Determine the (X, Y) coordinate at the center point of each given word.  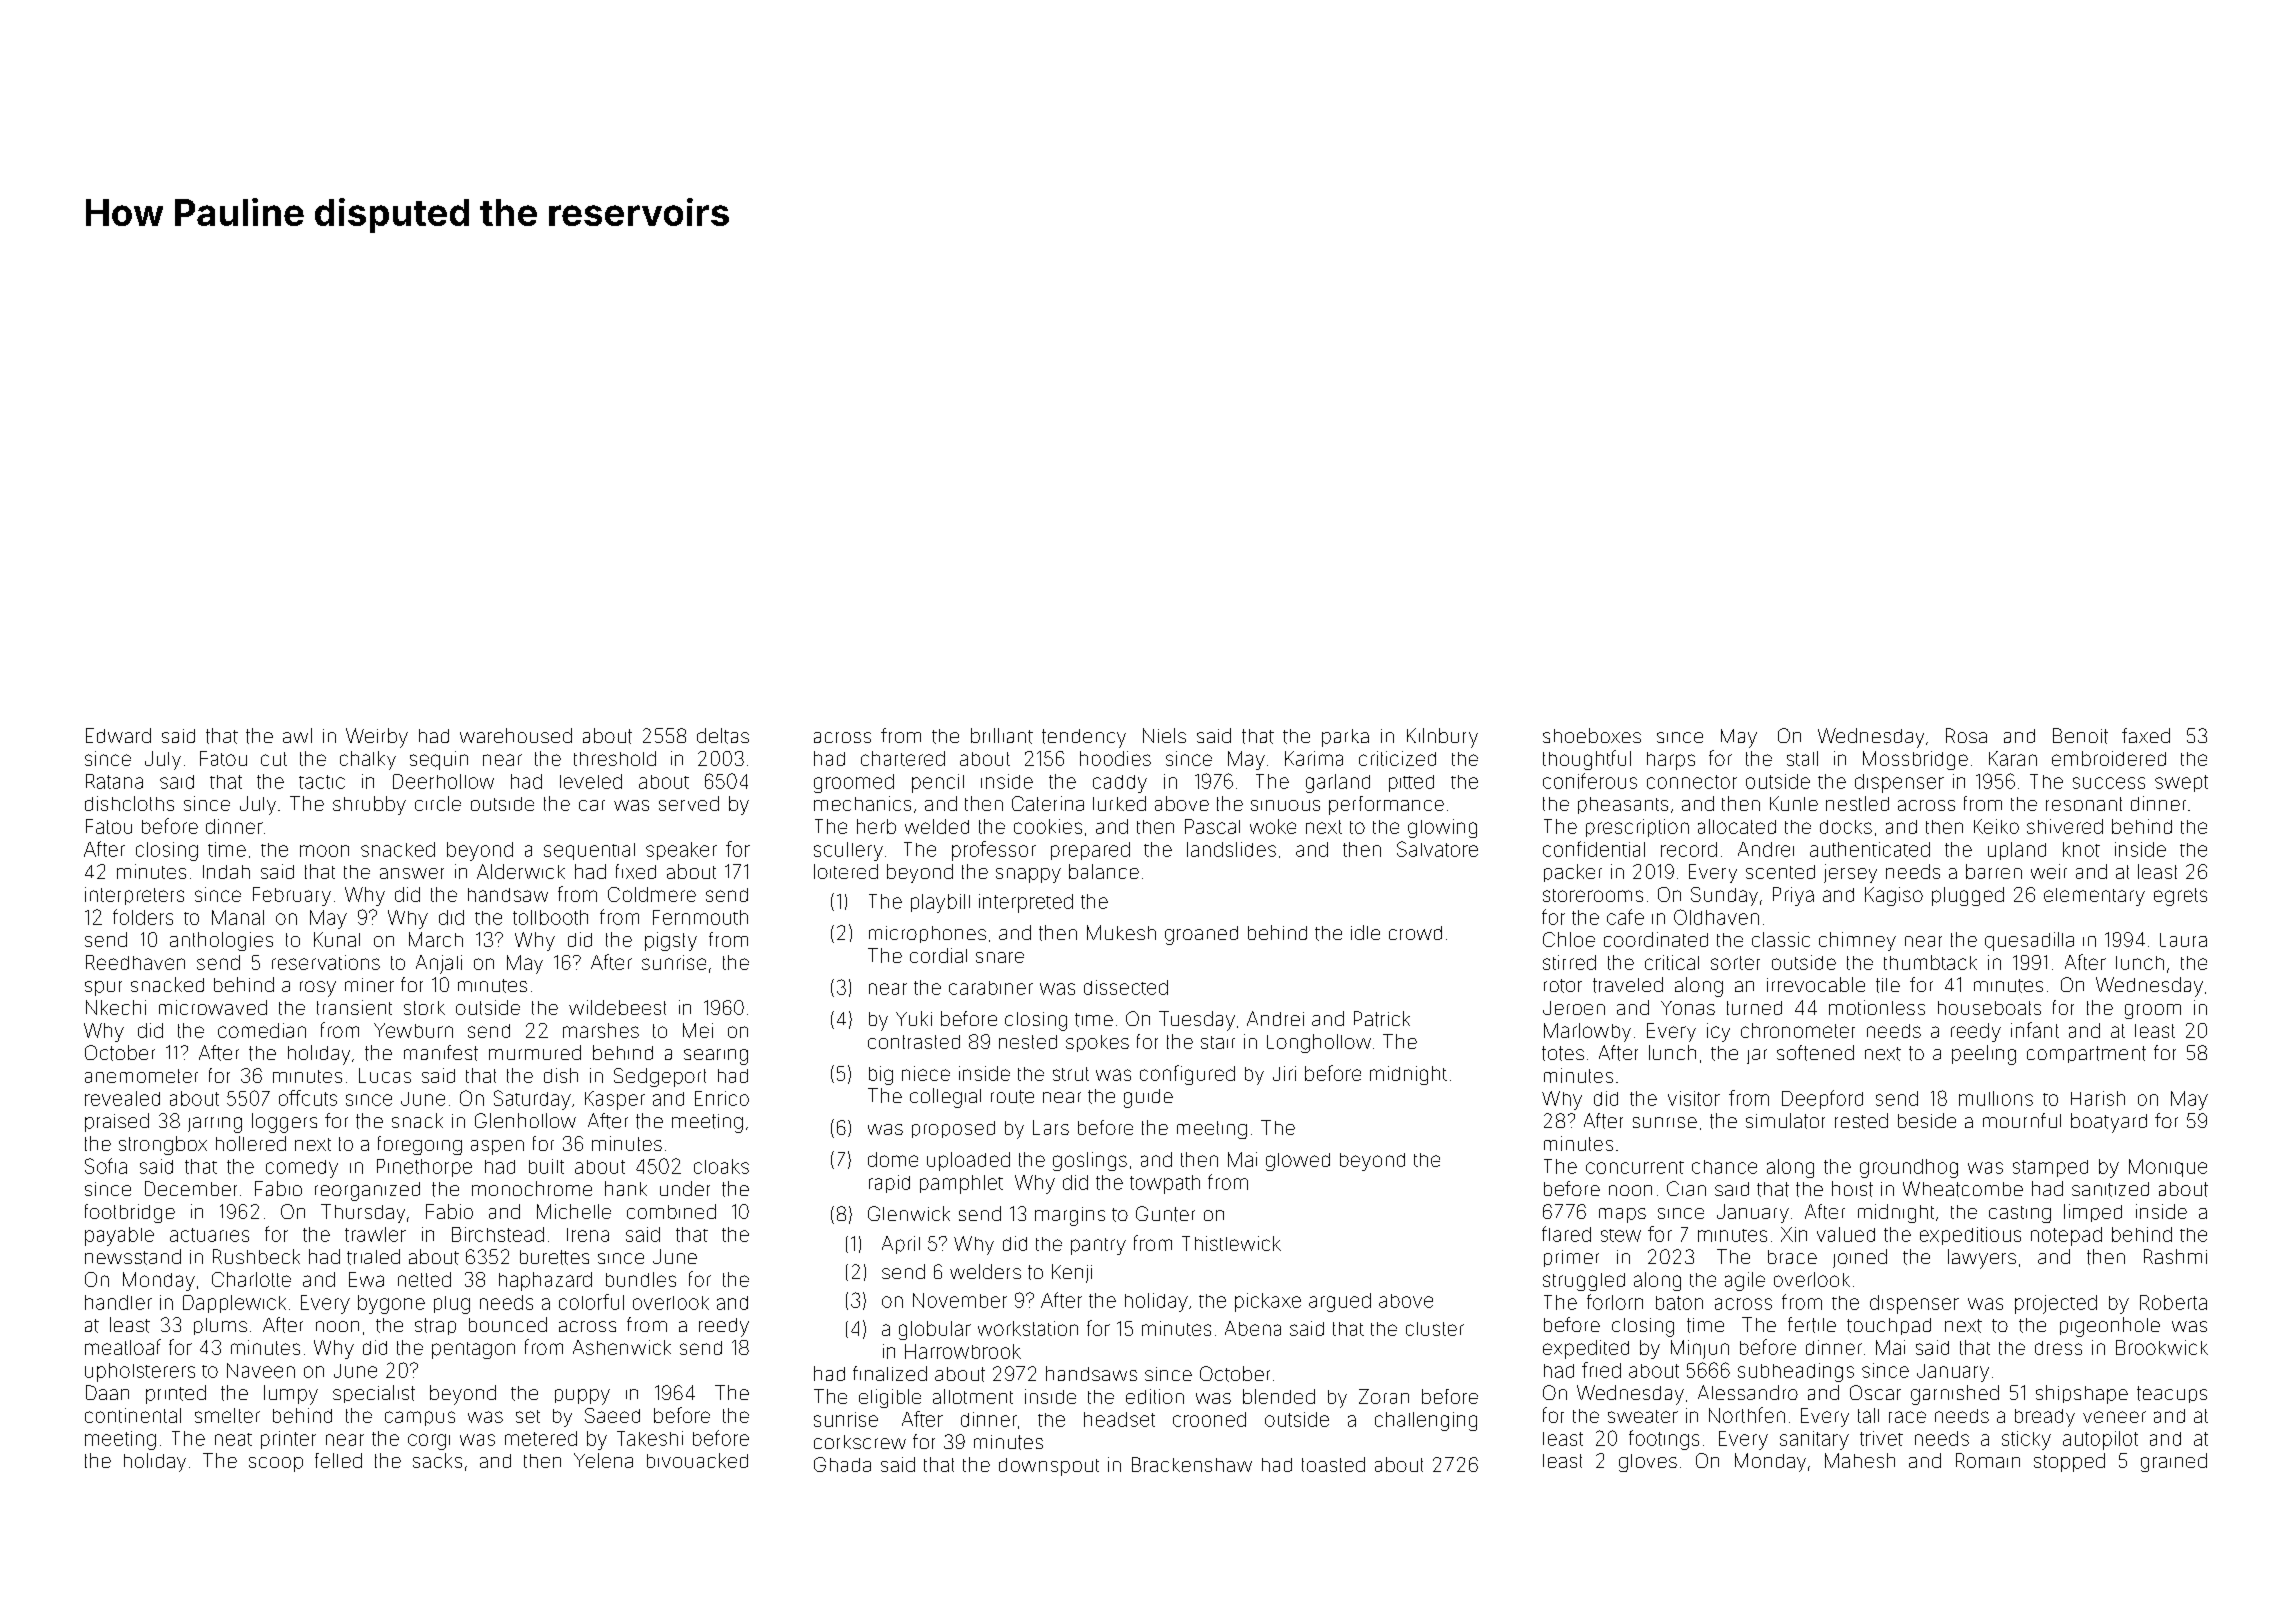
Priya (1793, 896)
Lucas (385, 1075)
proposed (953, 1129)
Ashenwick (622, 1347)
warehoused (516, 735)
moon (324, 851)
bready (2045, 1418)
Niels (1164, 735)
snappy (1028, 875)
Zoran (1384, 1396)
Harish (2098, 1098)
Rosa (1966, 735)
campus (420, 1418)
